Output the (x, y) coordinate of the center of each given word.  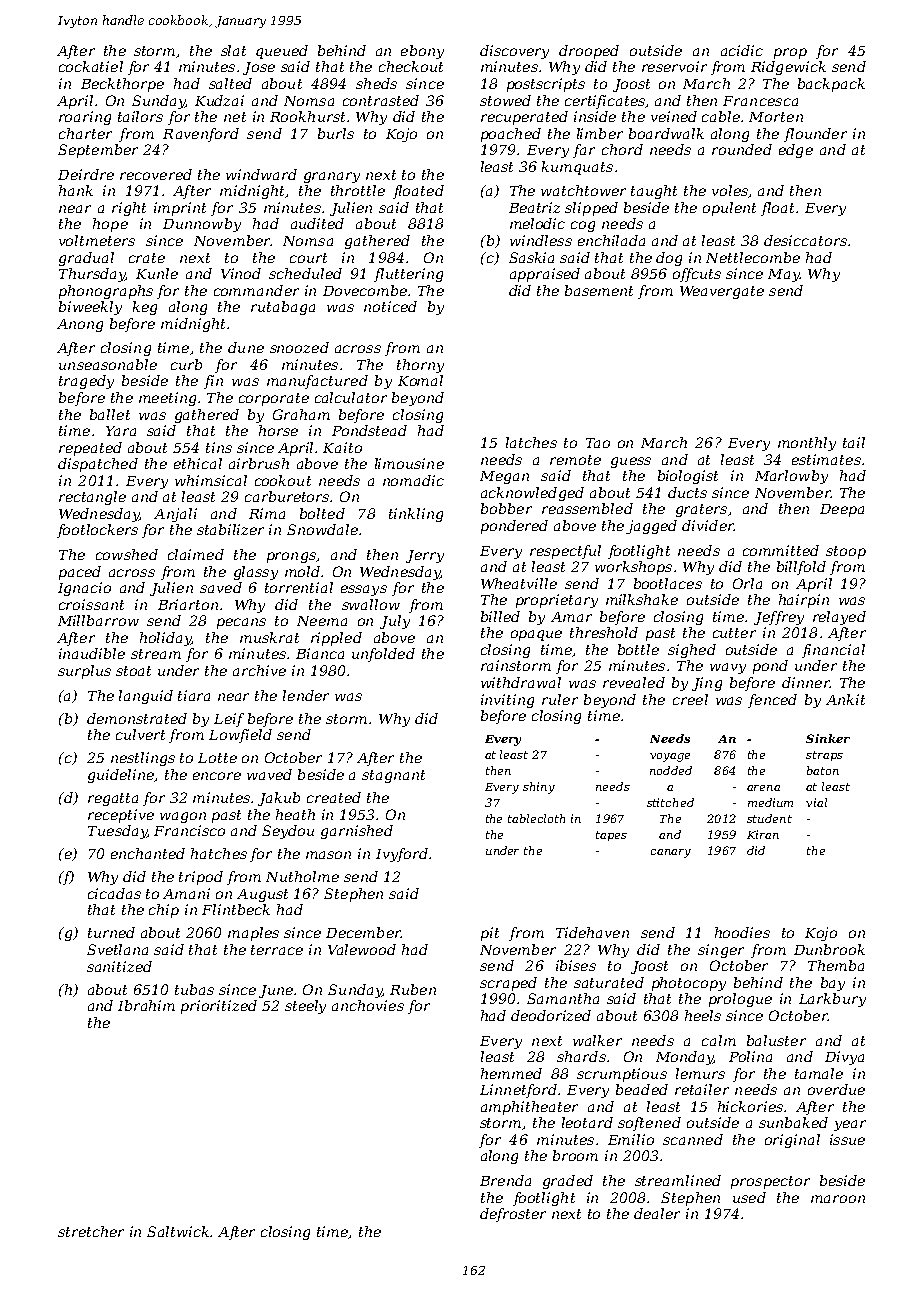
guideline (121, 776)
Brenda (505, 1180)
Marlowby (791, 477)
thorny (420, 366)
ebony (422, 52)
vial (816, 802)
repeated (90, 449)
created (334, 797)
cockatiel (91, 66)
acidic (742, 50)
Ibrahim (146, 1005)
